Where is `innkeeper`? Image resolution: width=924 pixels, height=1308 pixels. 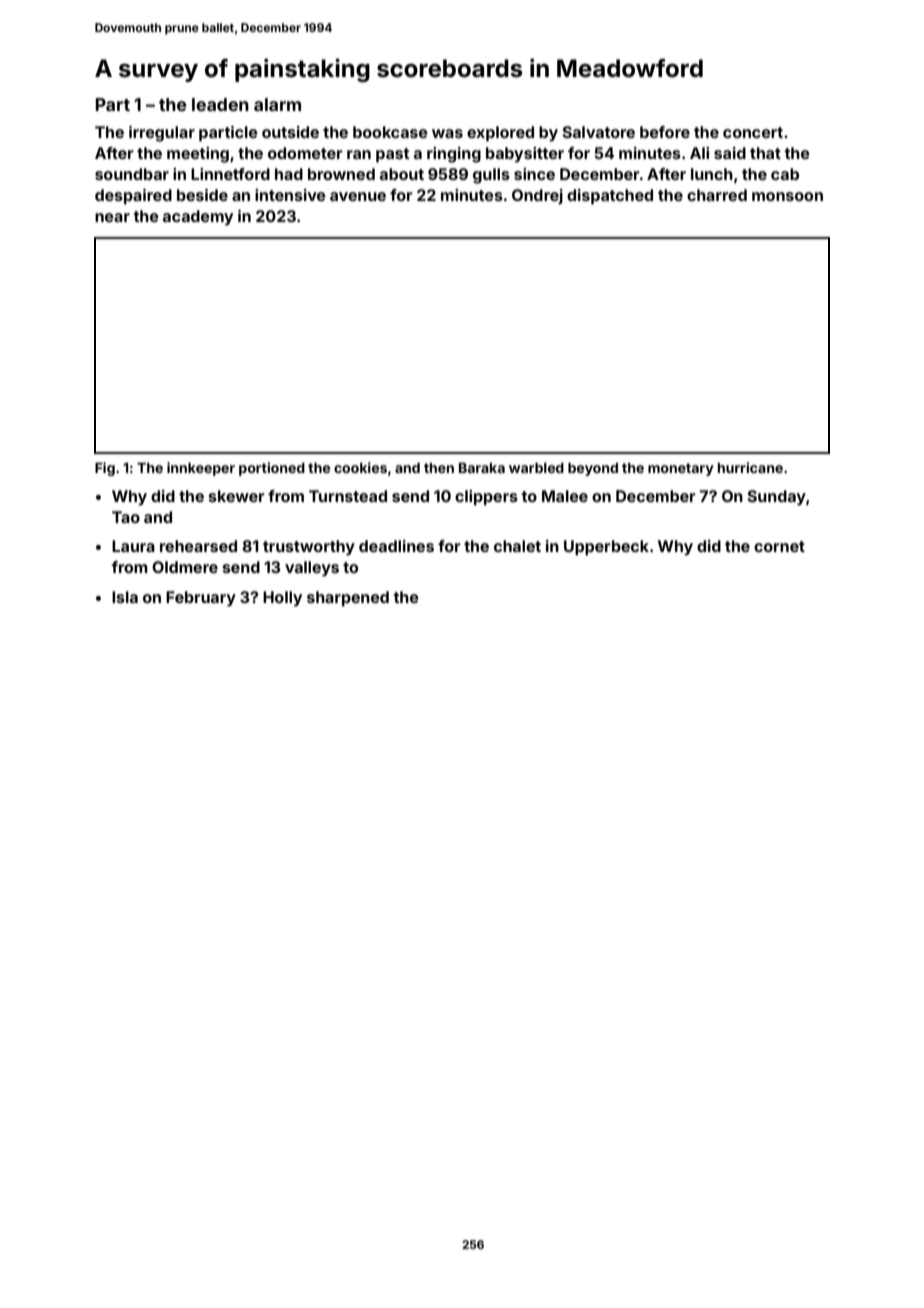
innkeeper is located at coordinates (201, 469).
